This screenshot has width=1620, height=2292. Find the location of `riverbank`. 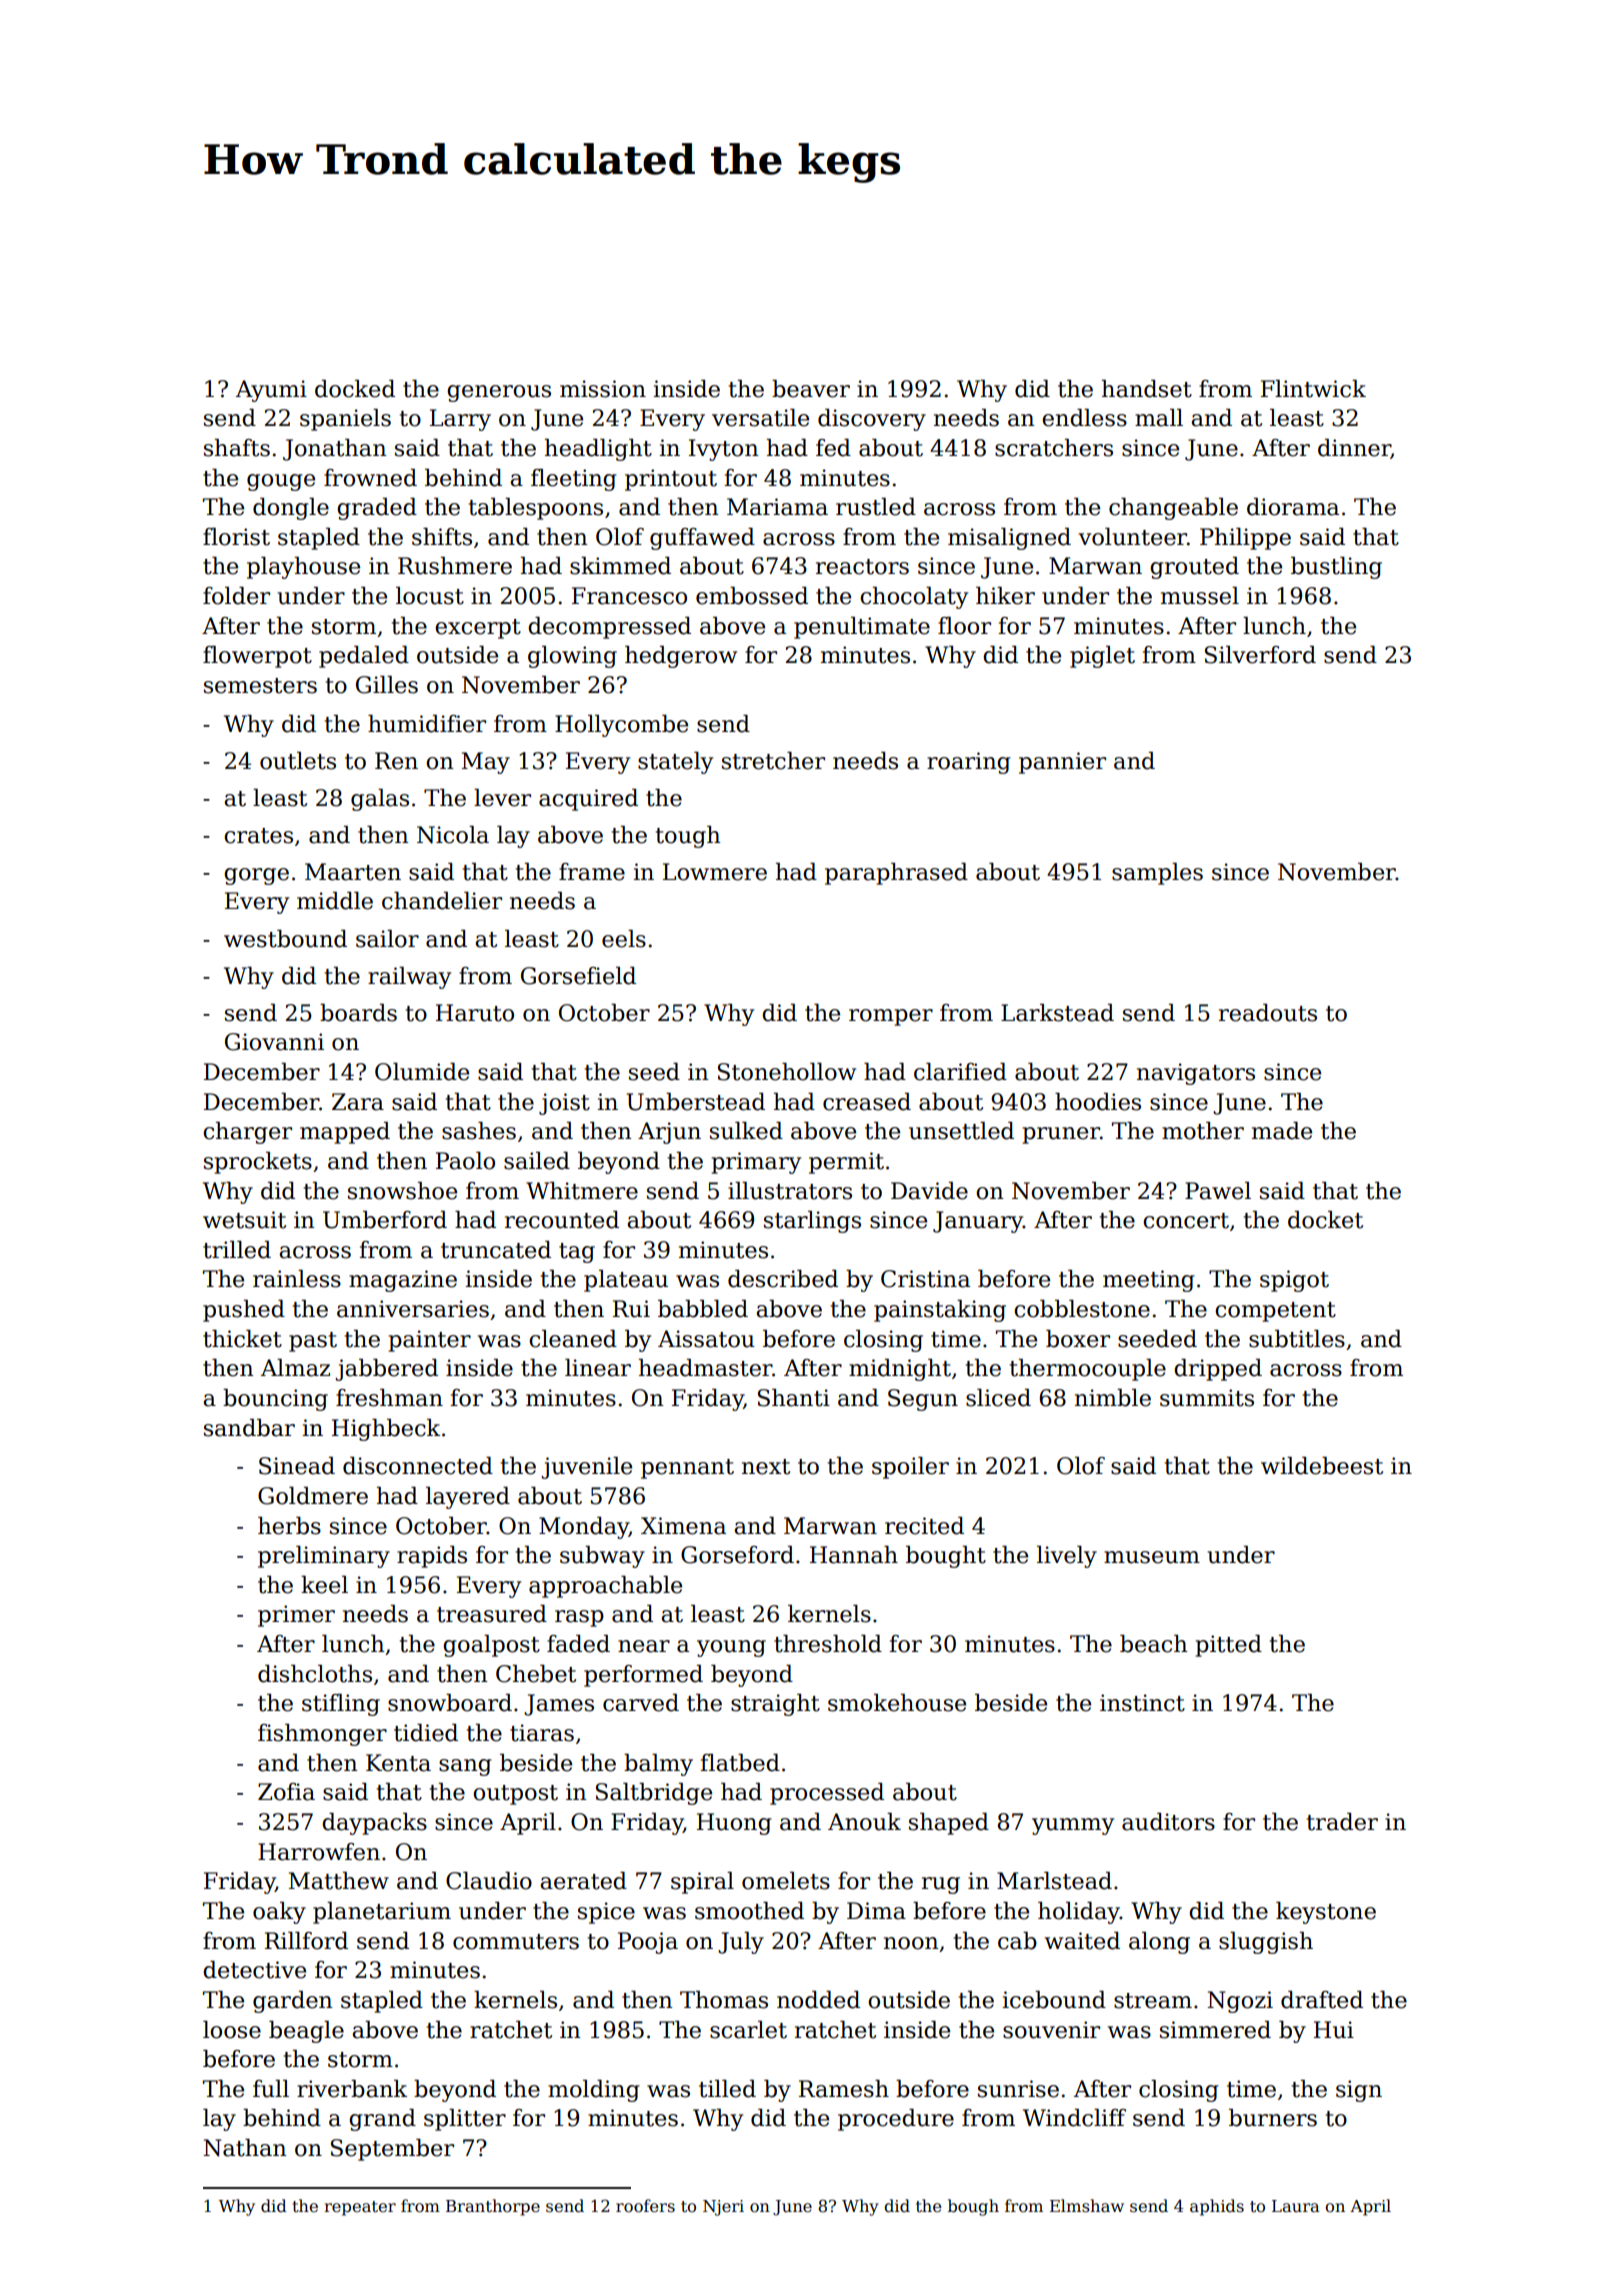

riverbank is located at coordinates (352, 2089).
